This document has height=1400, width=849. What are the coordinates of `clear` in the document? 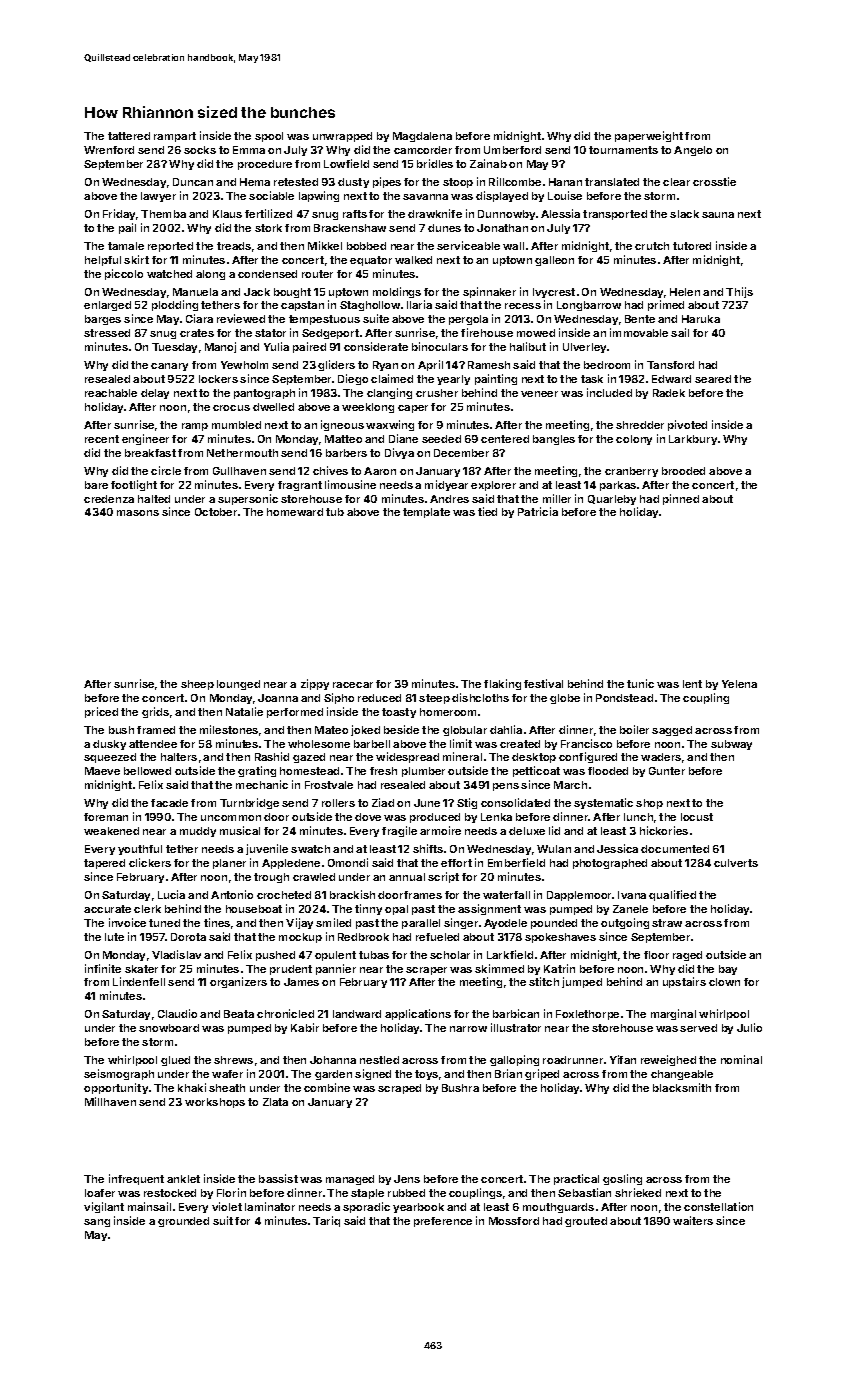 It's located at (676, 182).
